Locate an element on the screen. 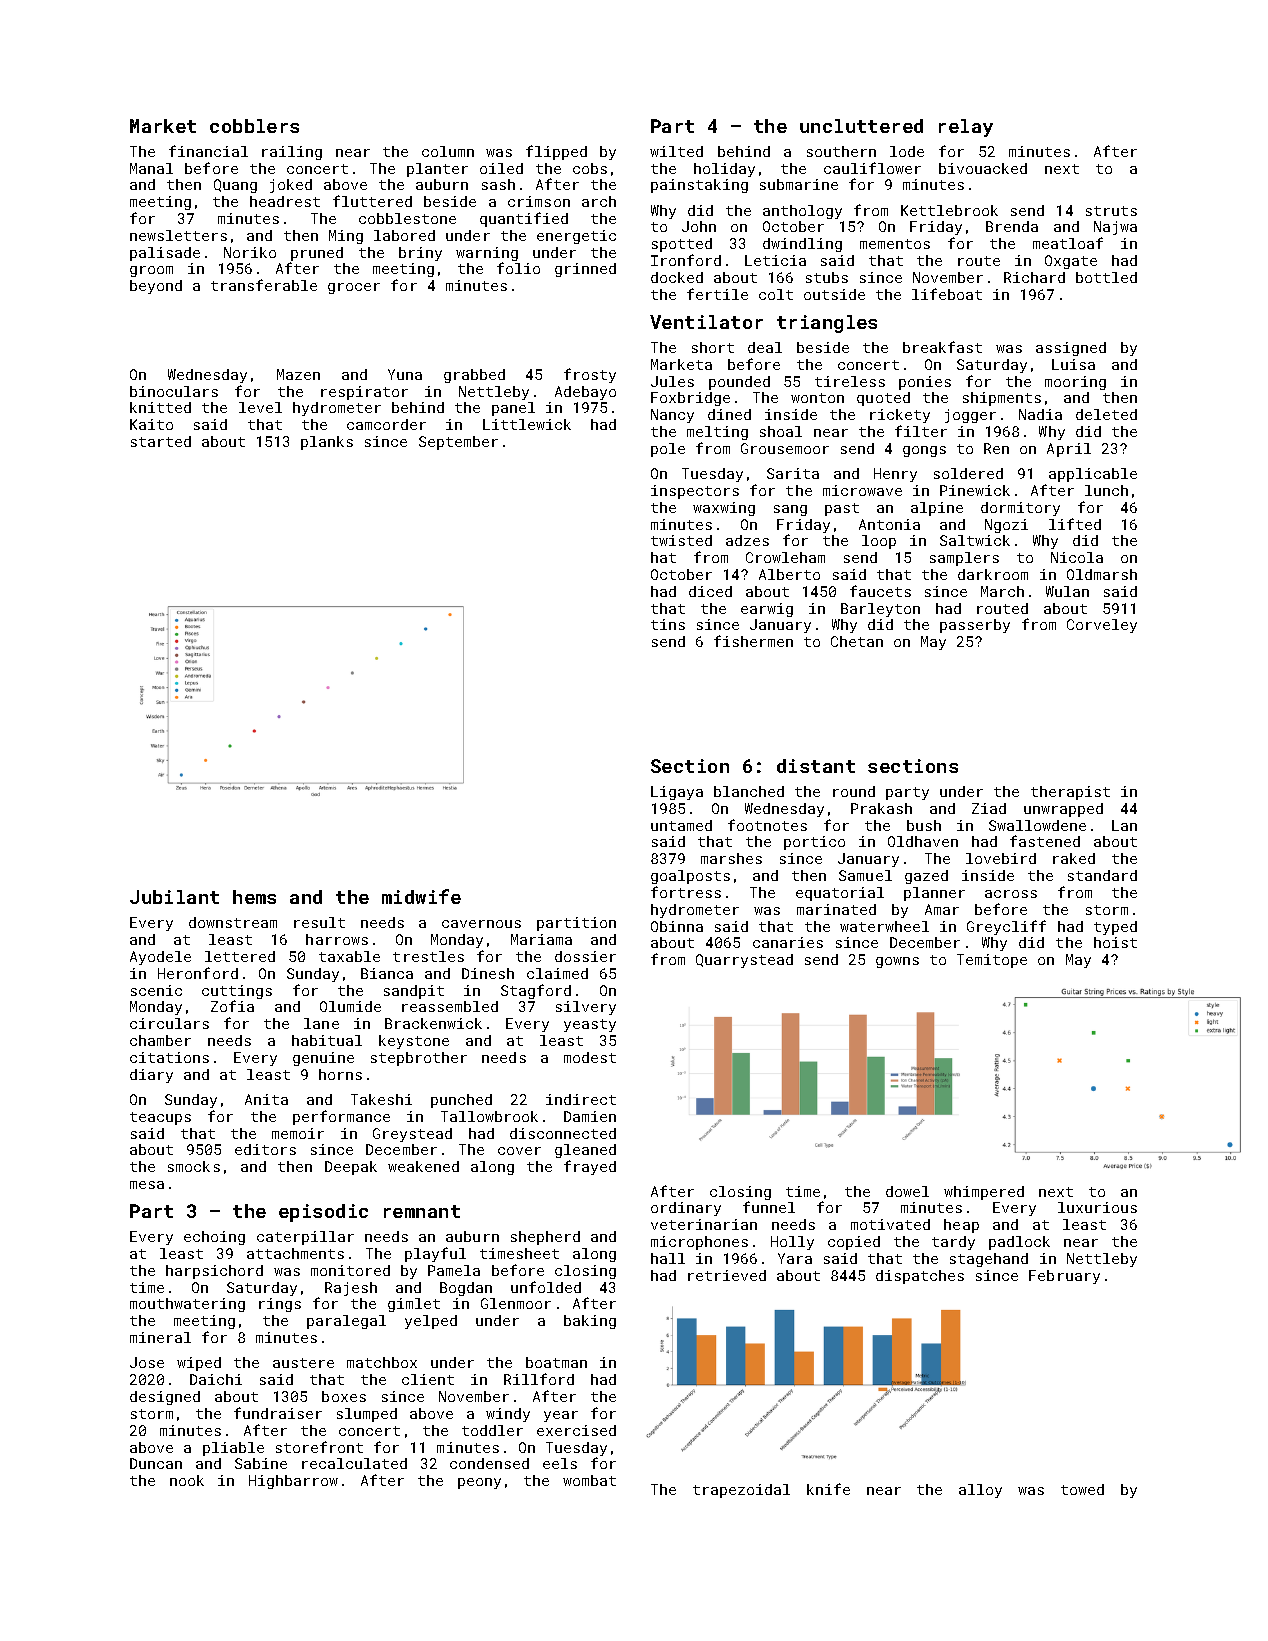 This screenshot has height=1641, width=1268. level is located at coordinates (260, 407).
